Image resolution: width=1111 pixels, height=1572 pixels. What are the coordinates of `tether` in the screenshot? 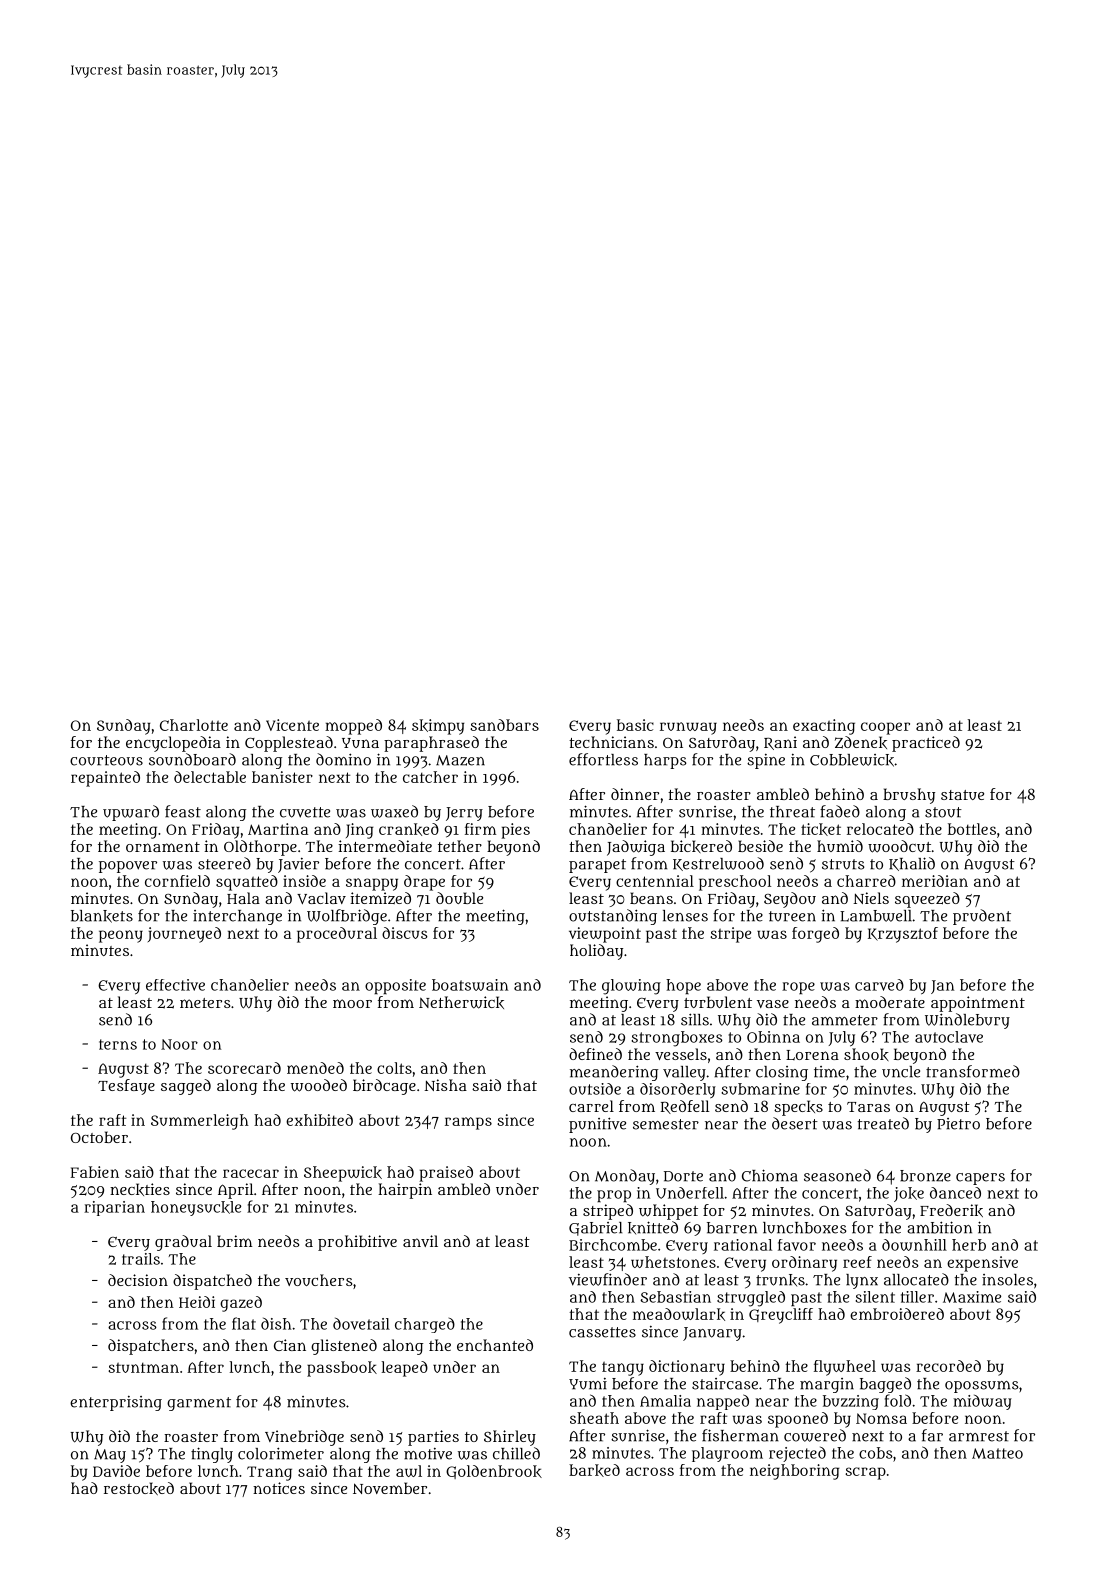 It's located at (460, 846).
